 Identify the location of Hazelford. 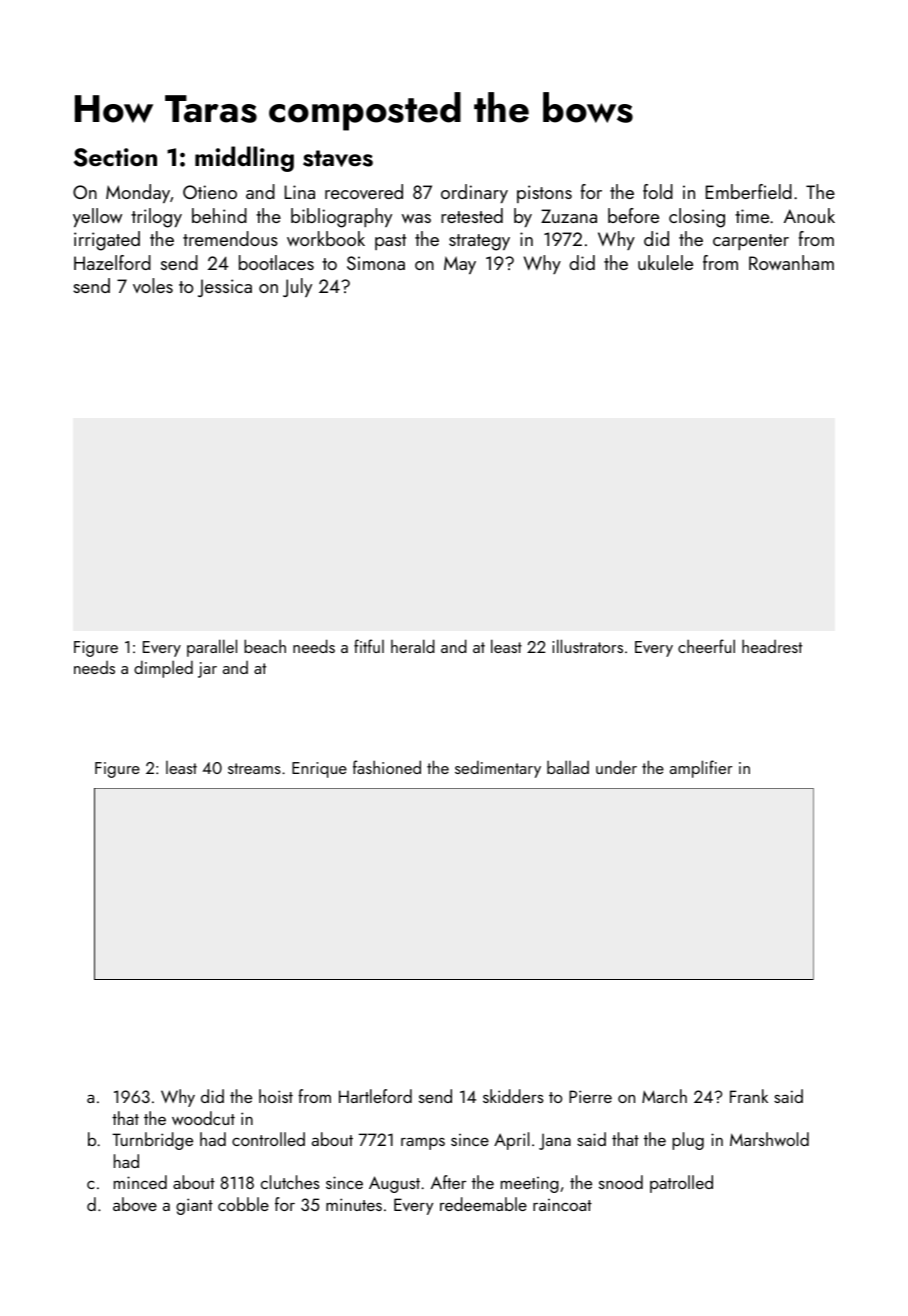
(112, 262).
